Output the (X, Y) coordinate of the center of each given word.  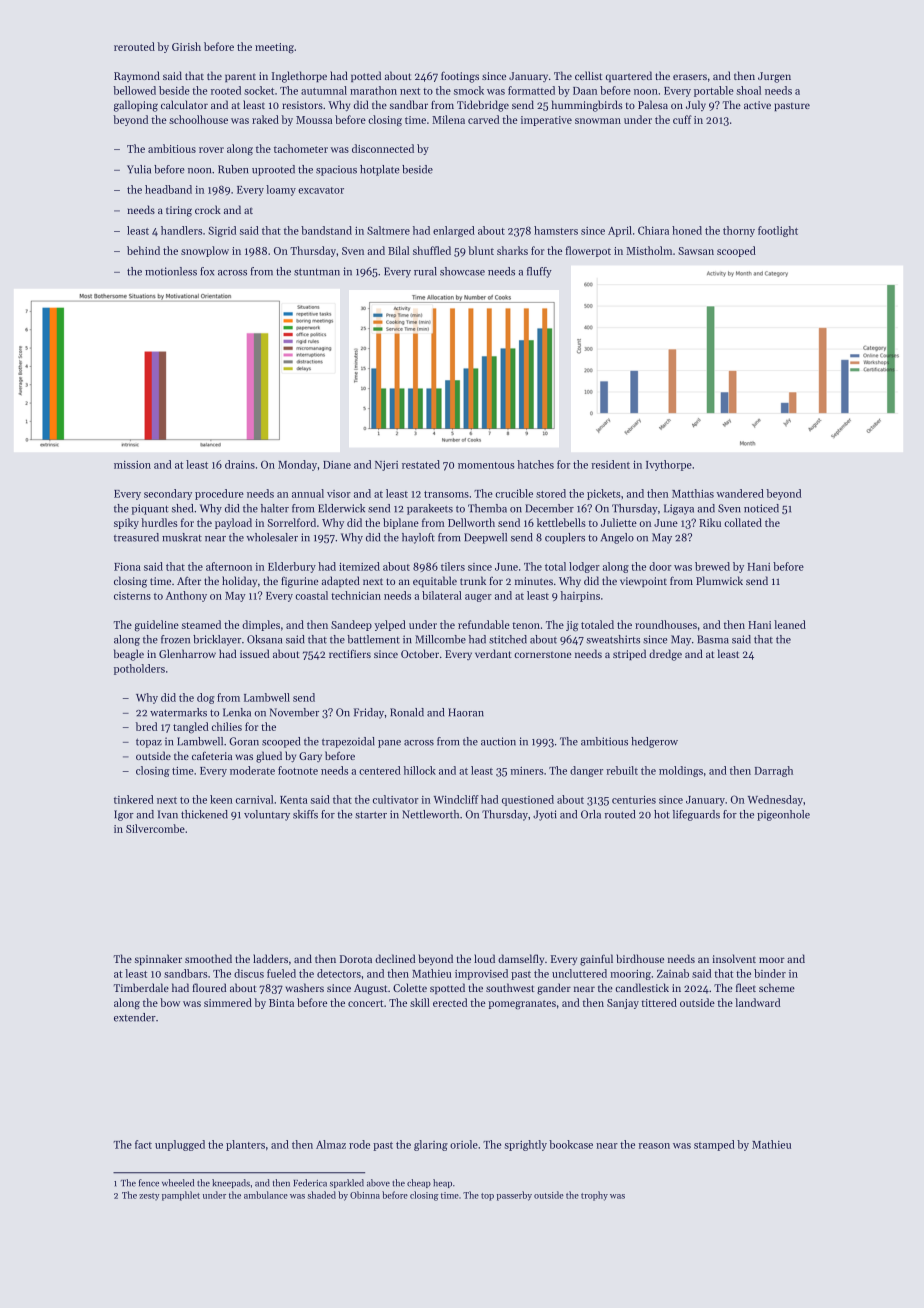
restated (421, 464)
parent (240, 77)
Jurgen (774, 77)
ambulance (266, 1195)
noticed (761, 508)
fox (207, 271)
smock (469, 90)
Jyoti (545, 815)
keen (221, 799)
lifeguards (696, 815)
